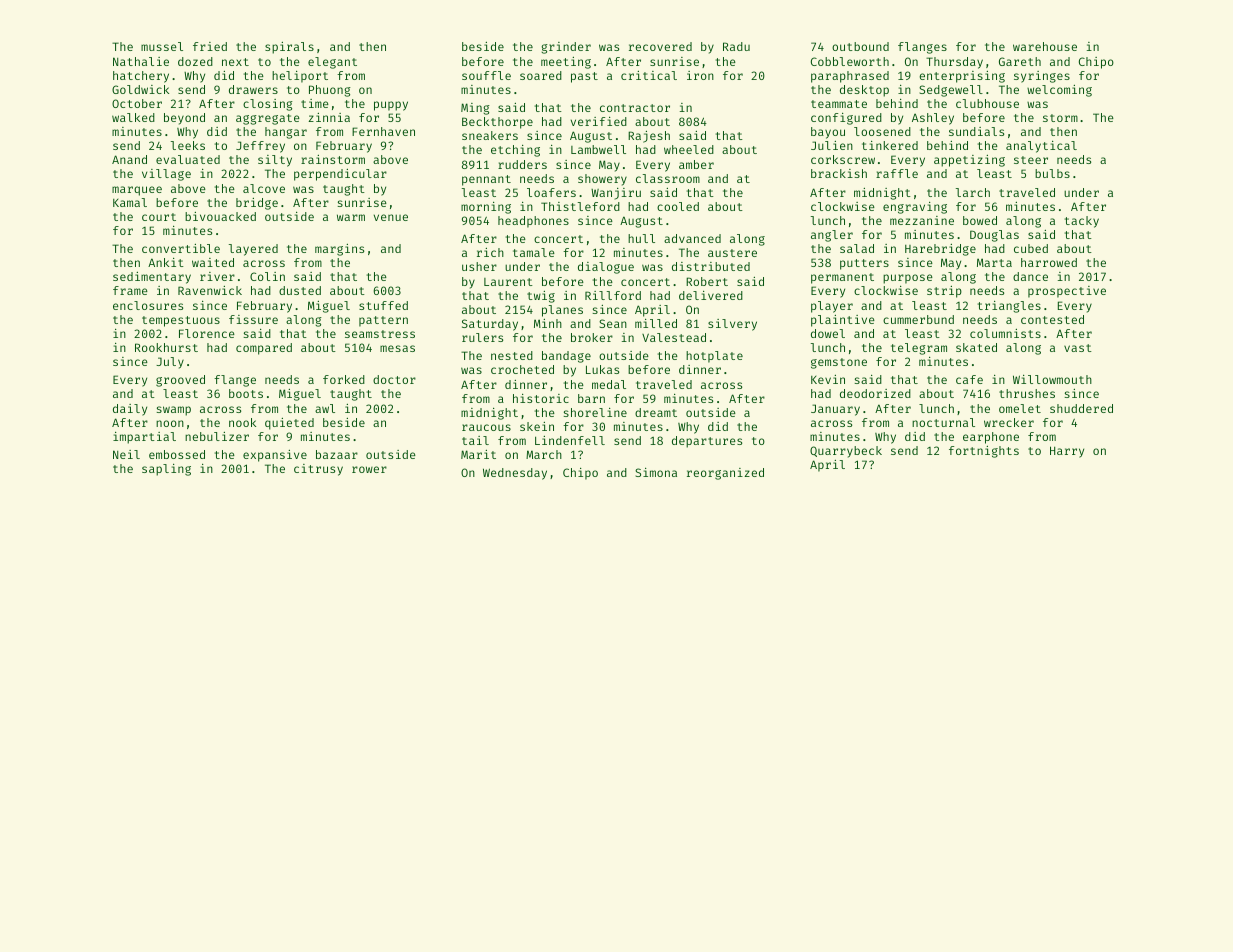 This screenshot has height=952, width=1233. What do you see at coordinates (656, 472) in the screenshot?
I see `Simona` at bounding box center [656, 472].
